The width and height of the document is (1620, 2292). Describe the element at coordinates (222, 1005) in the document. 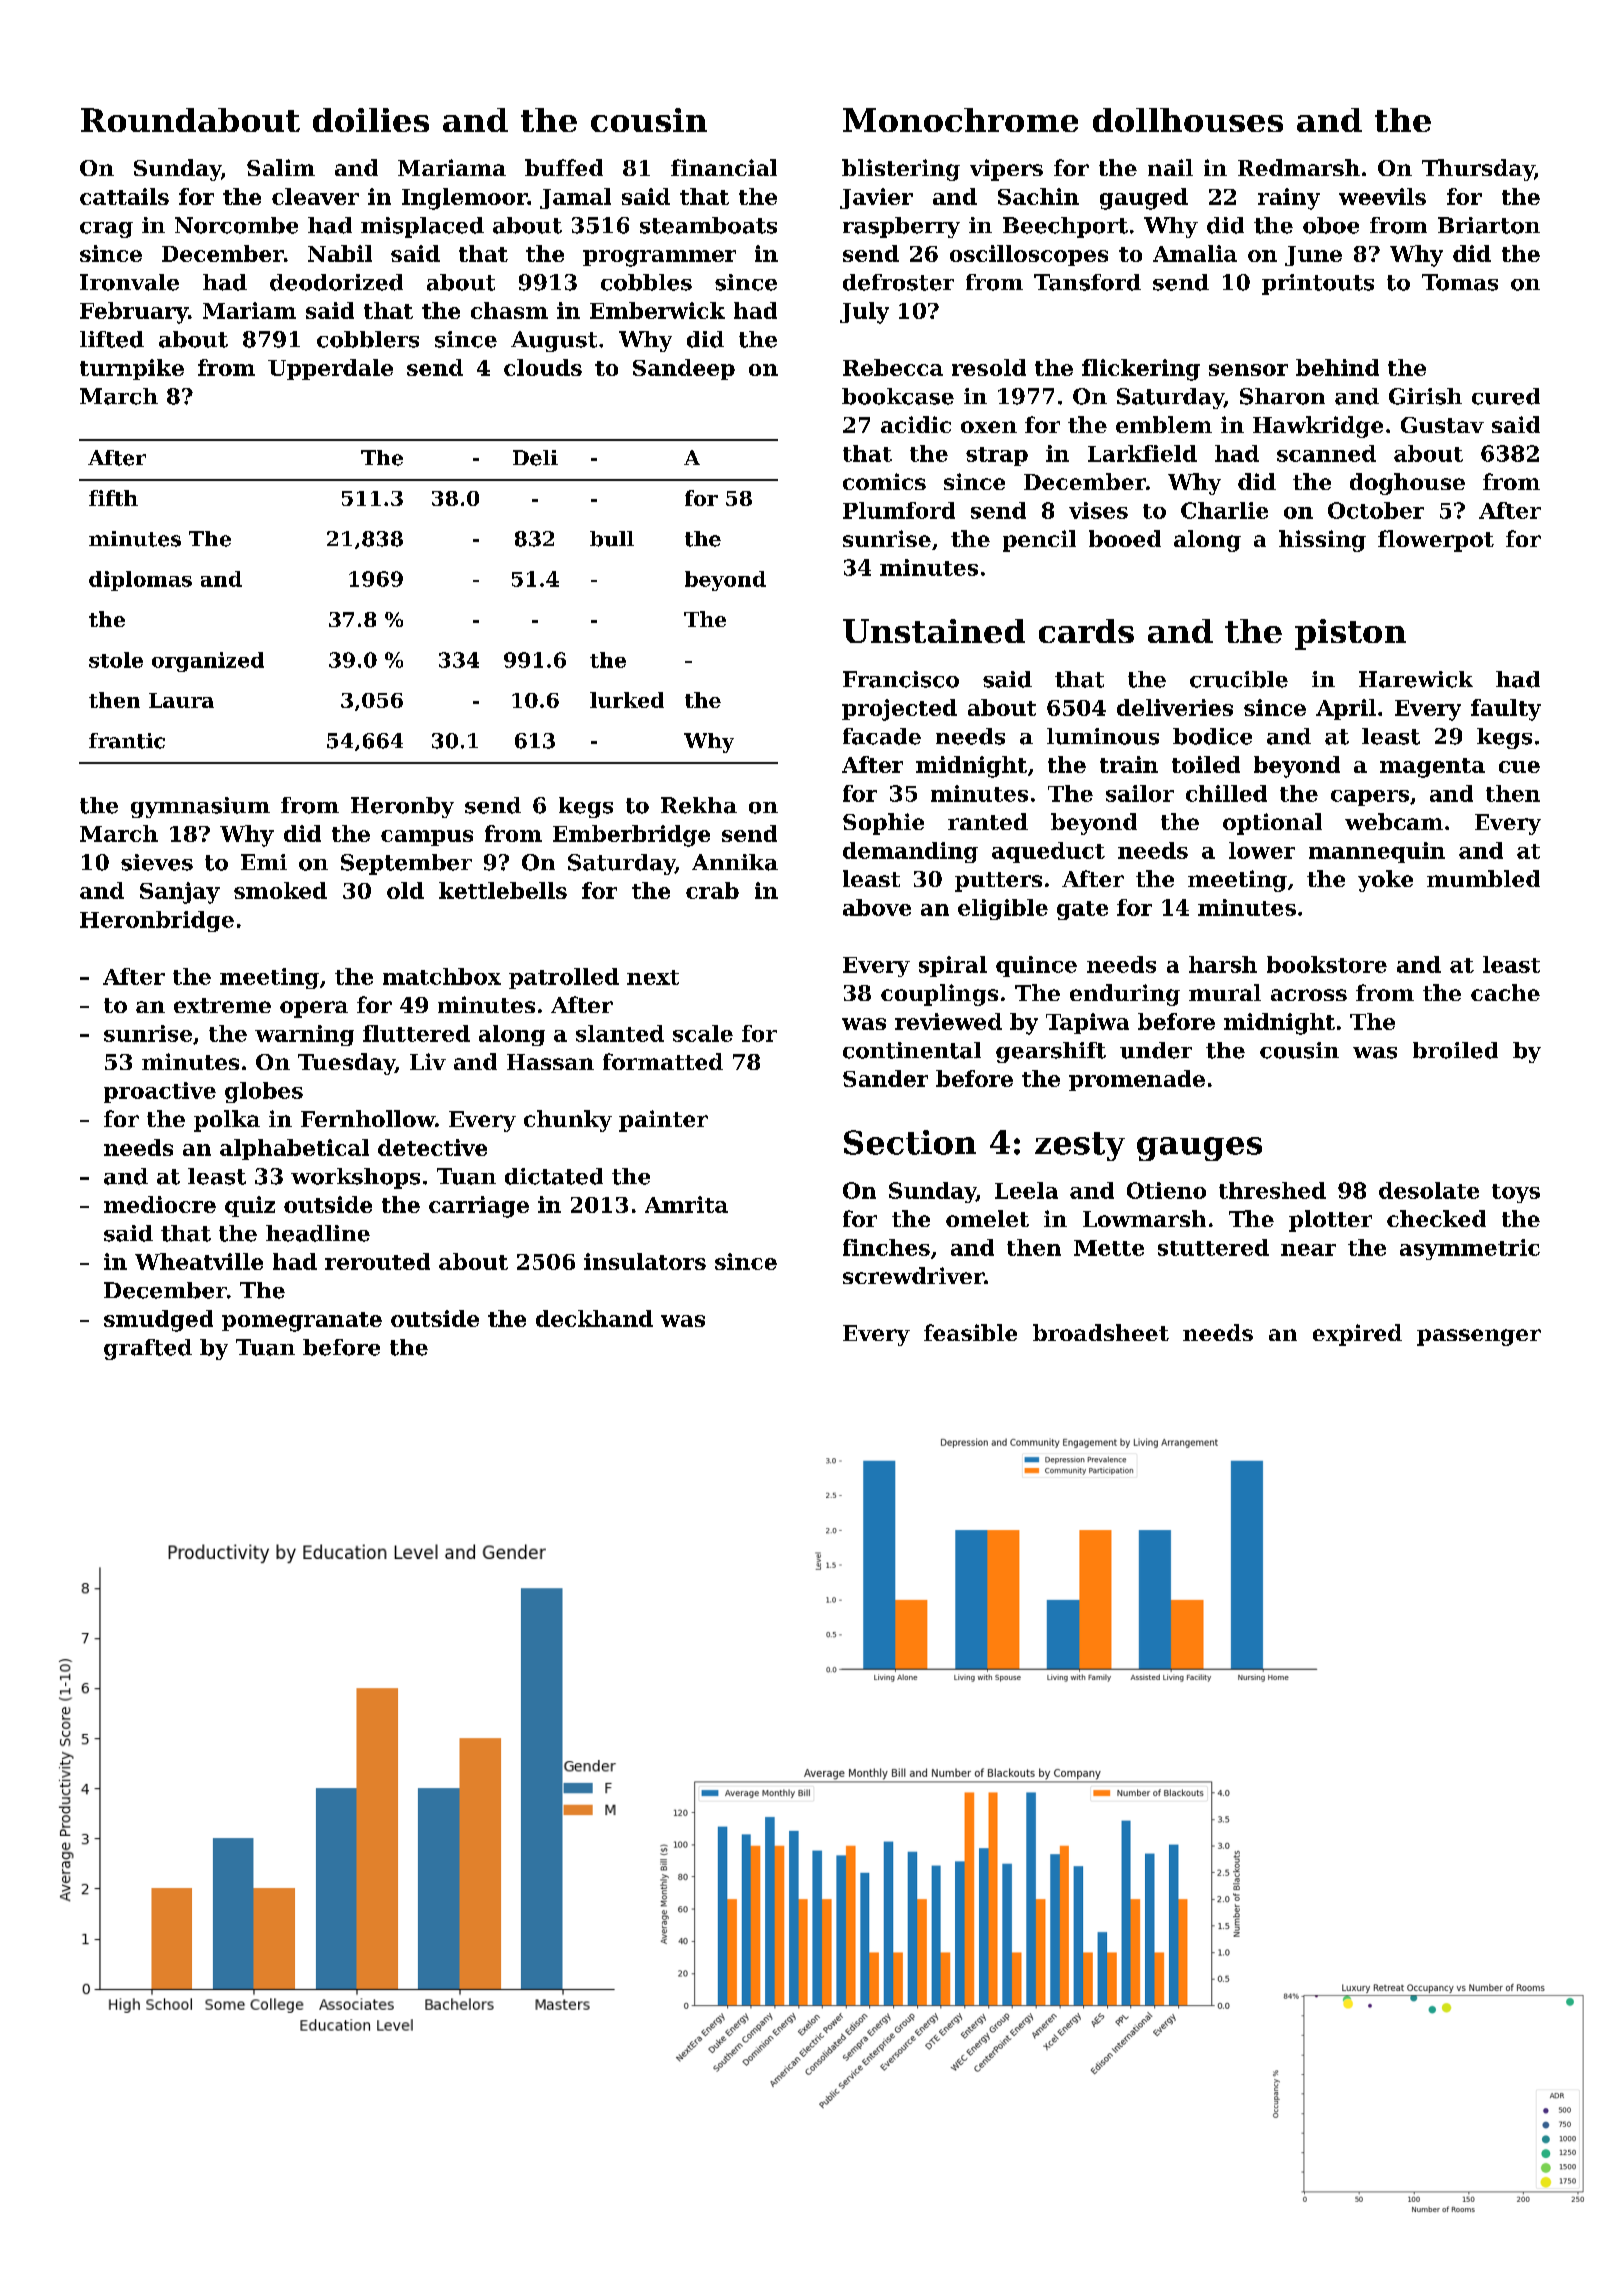

I see `extreme` at that location.
